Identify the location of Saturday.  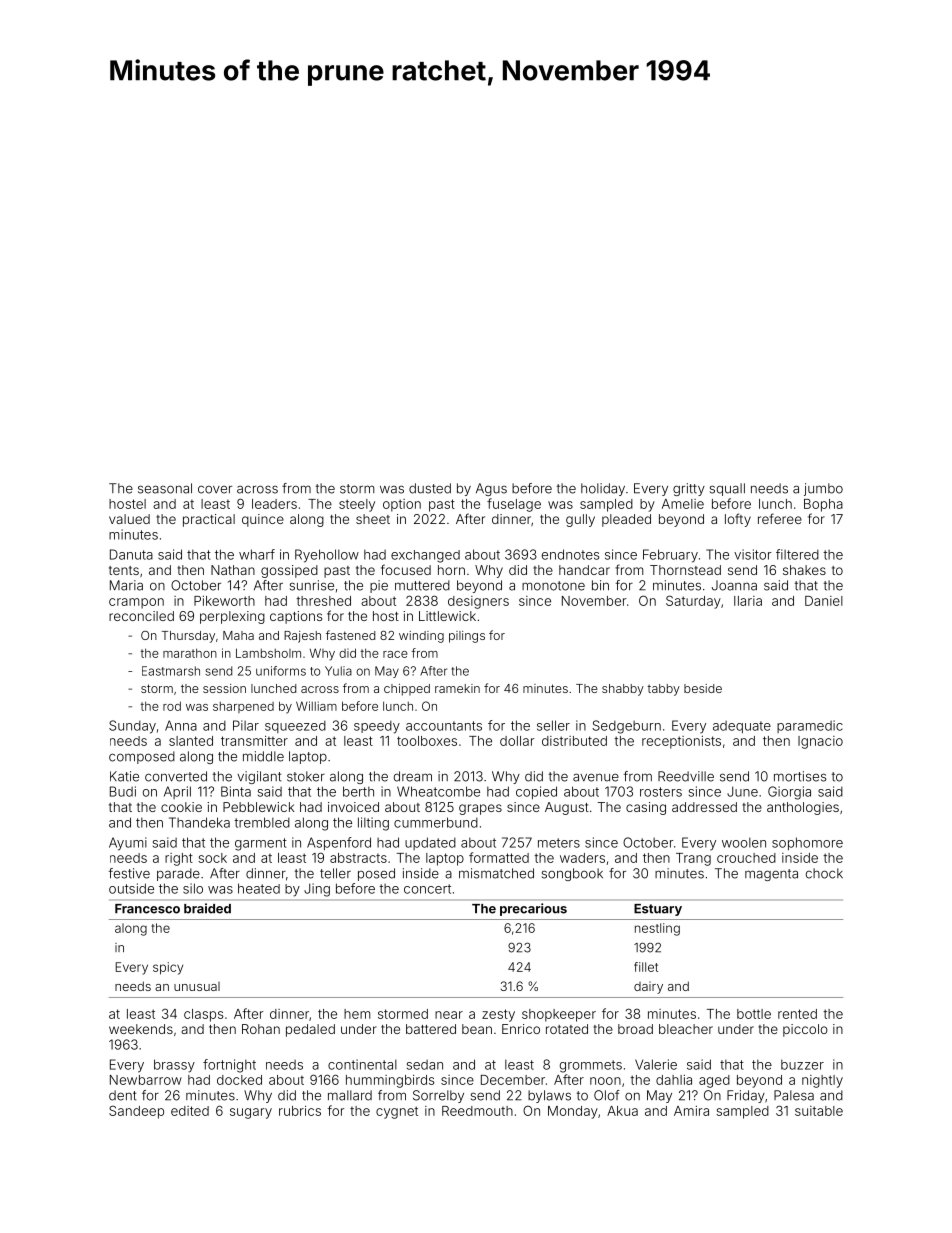
(693, 602).
